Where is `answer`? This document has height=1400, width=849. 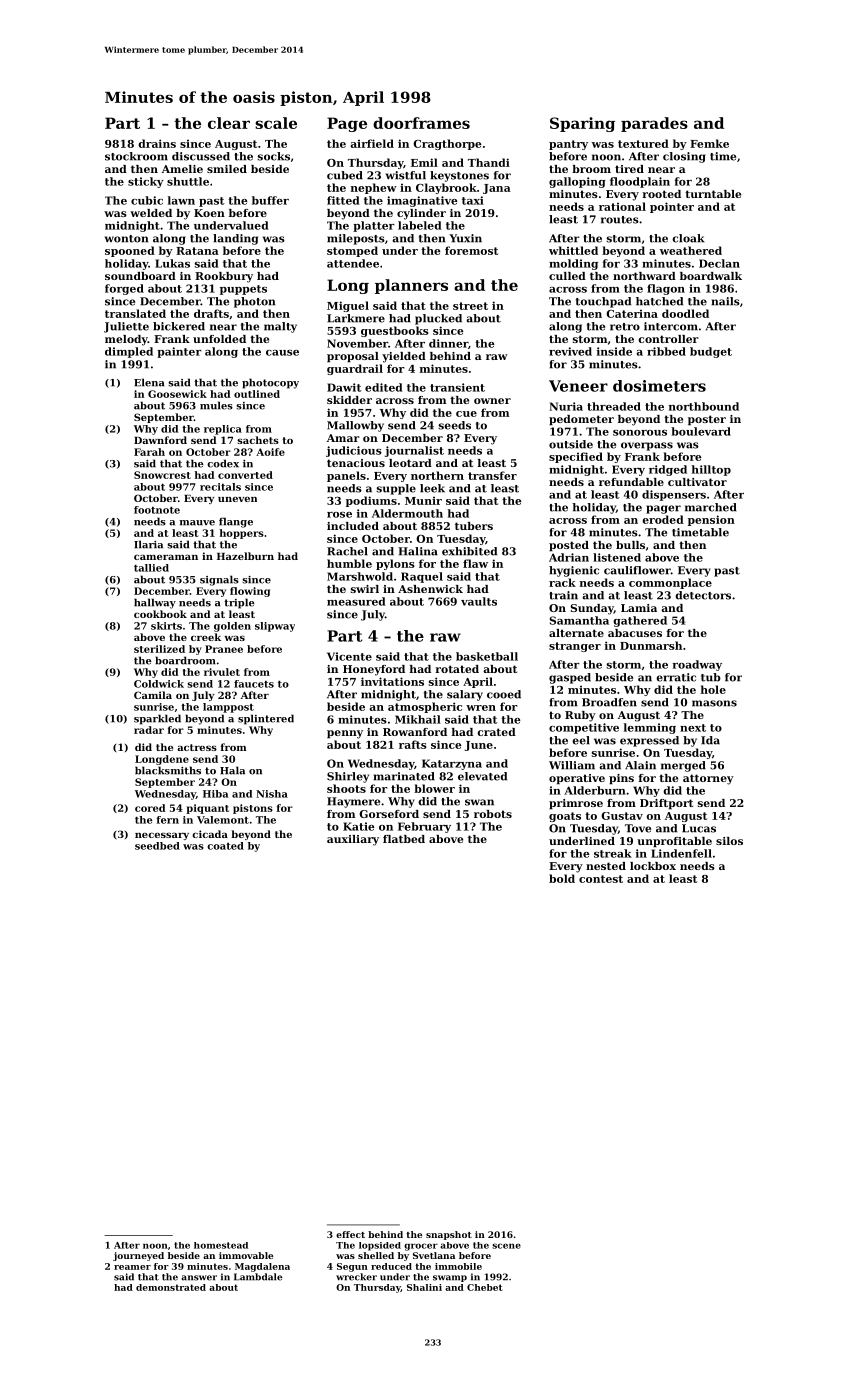 answer is located at coordinates (199, 1278).
